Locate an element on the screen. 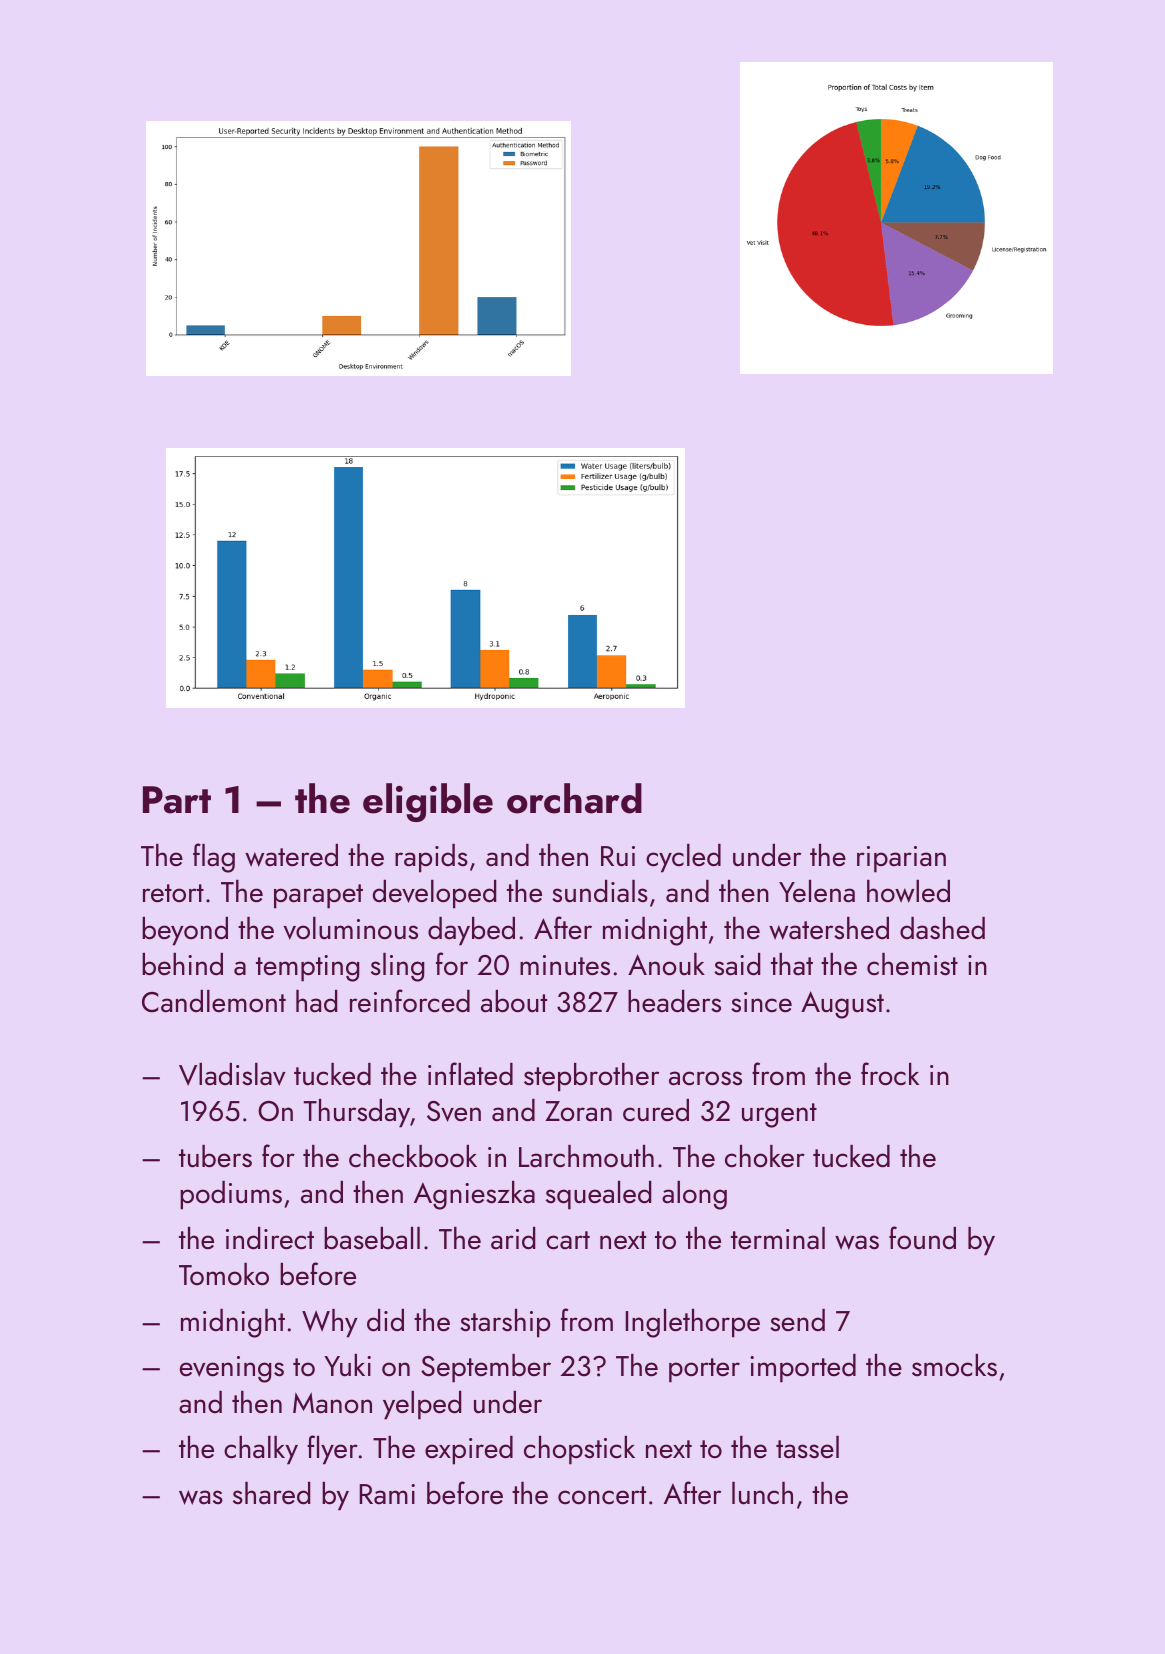 Image resolution: width=1165 pixels, height=1654 pixels. Rami is located at coordinates (387, 1494).
